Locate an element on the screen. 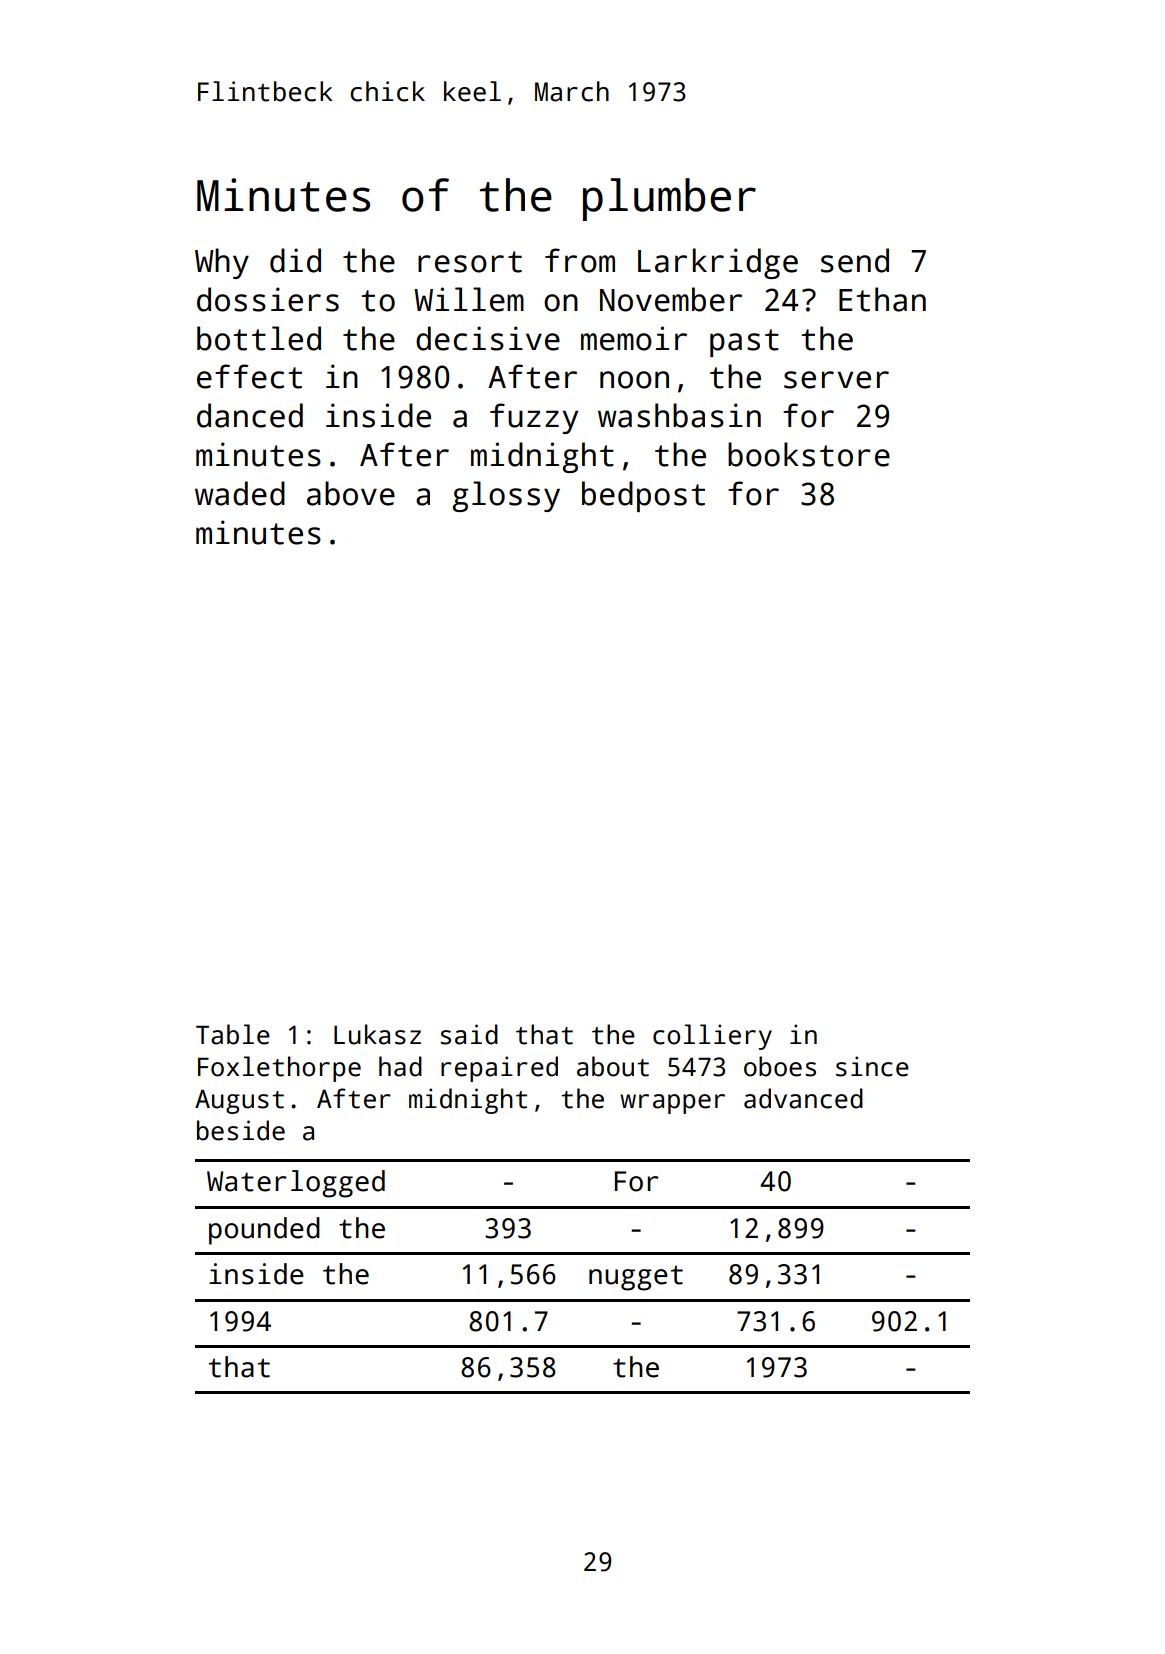 The width and height of the screenshot is (1165, 1654). send is located at coordinates (855, 260).
